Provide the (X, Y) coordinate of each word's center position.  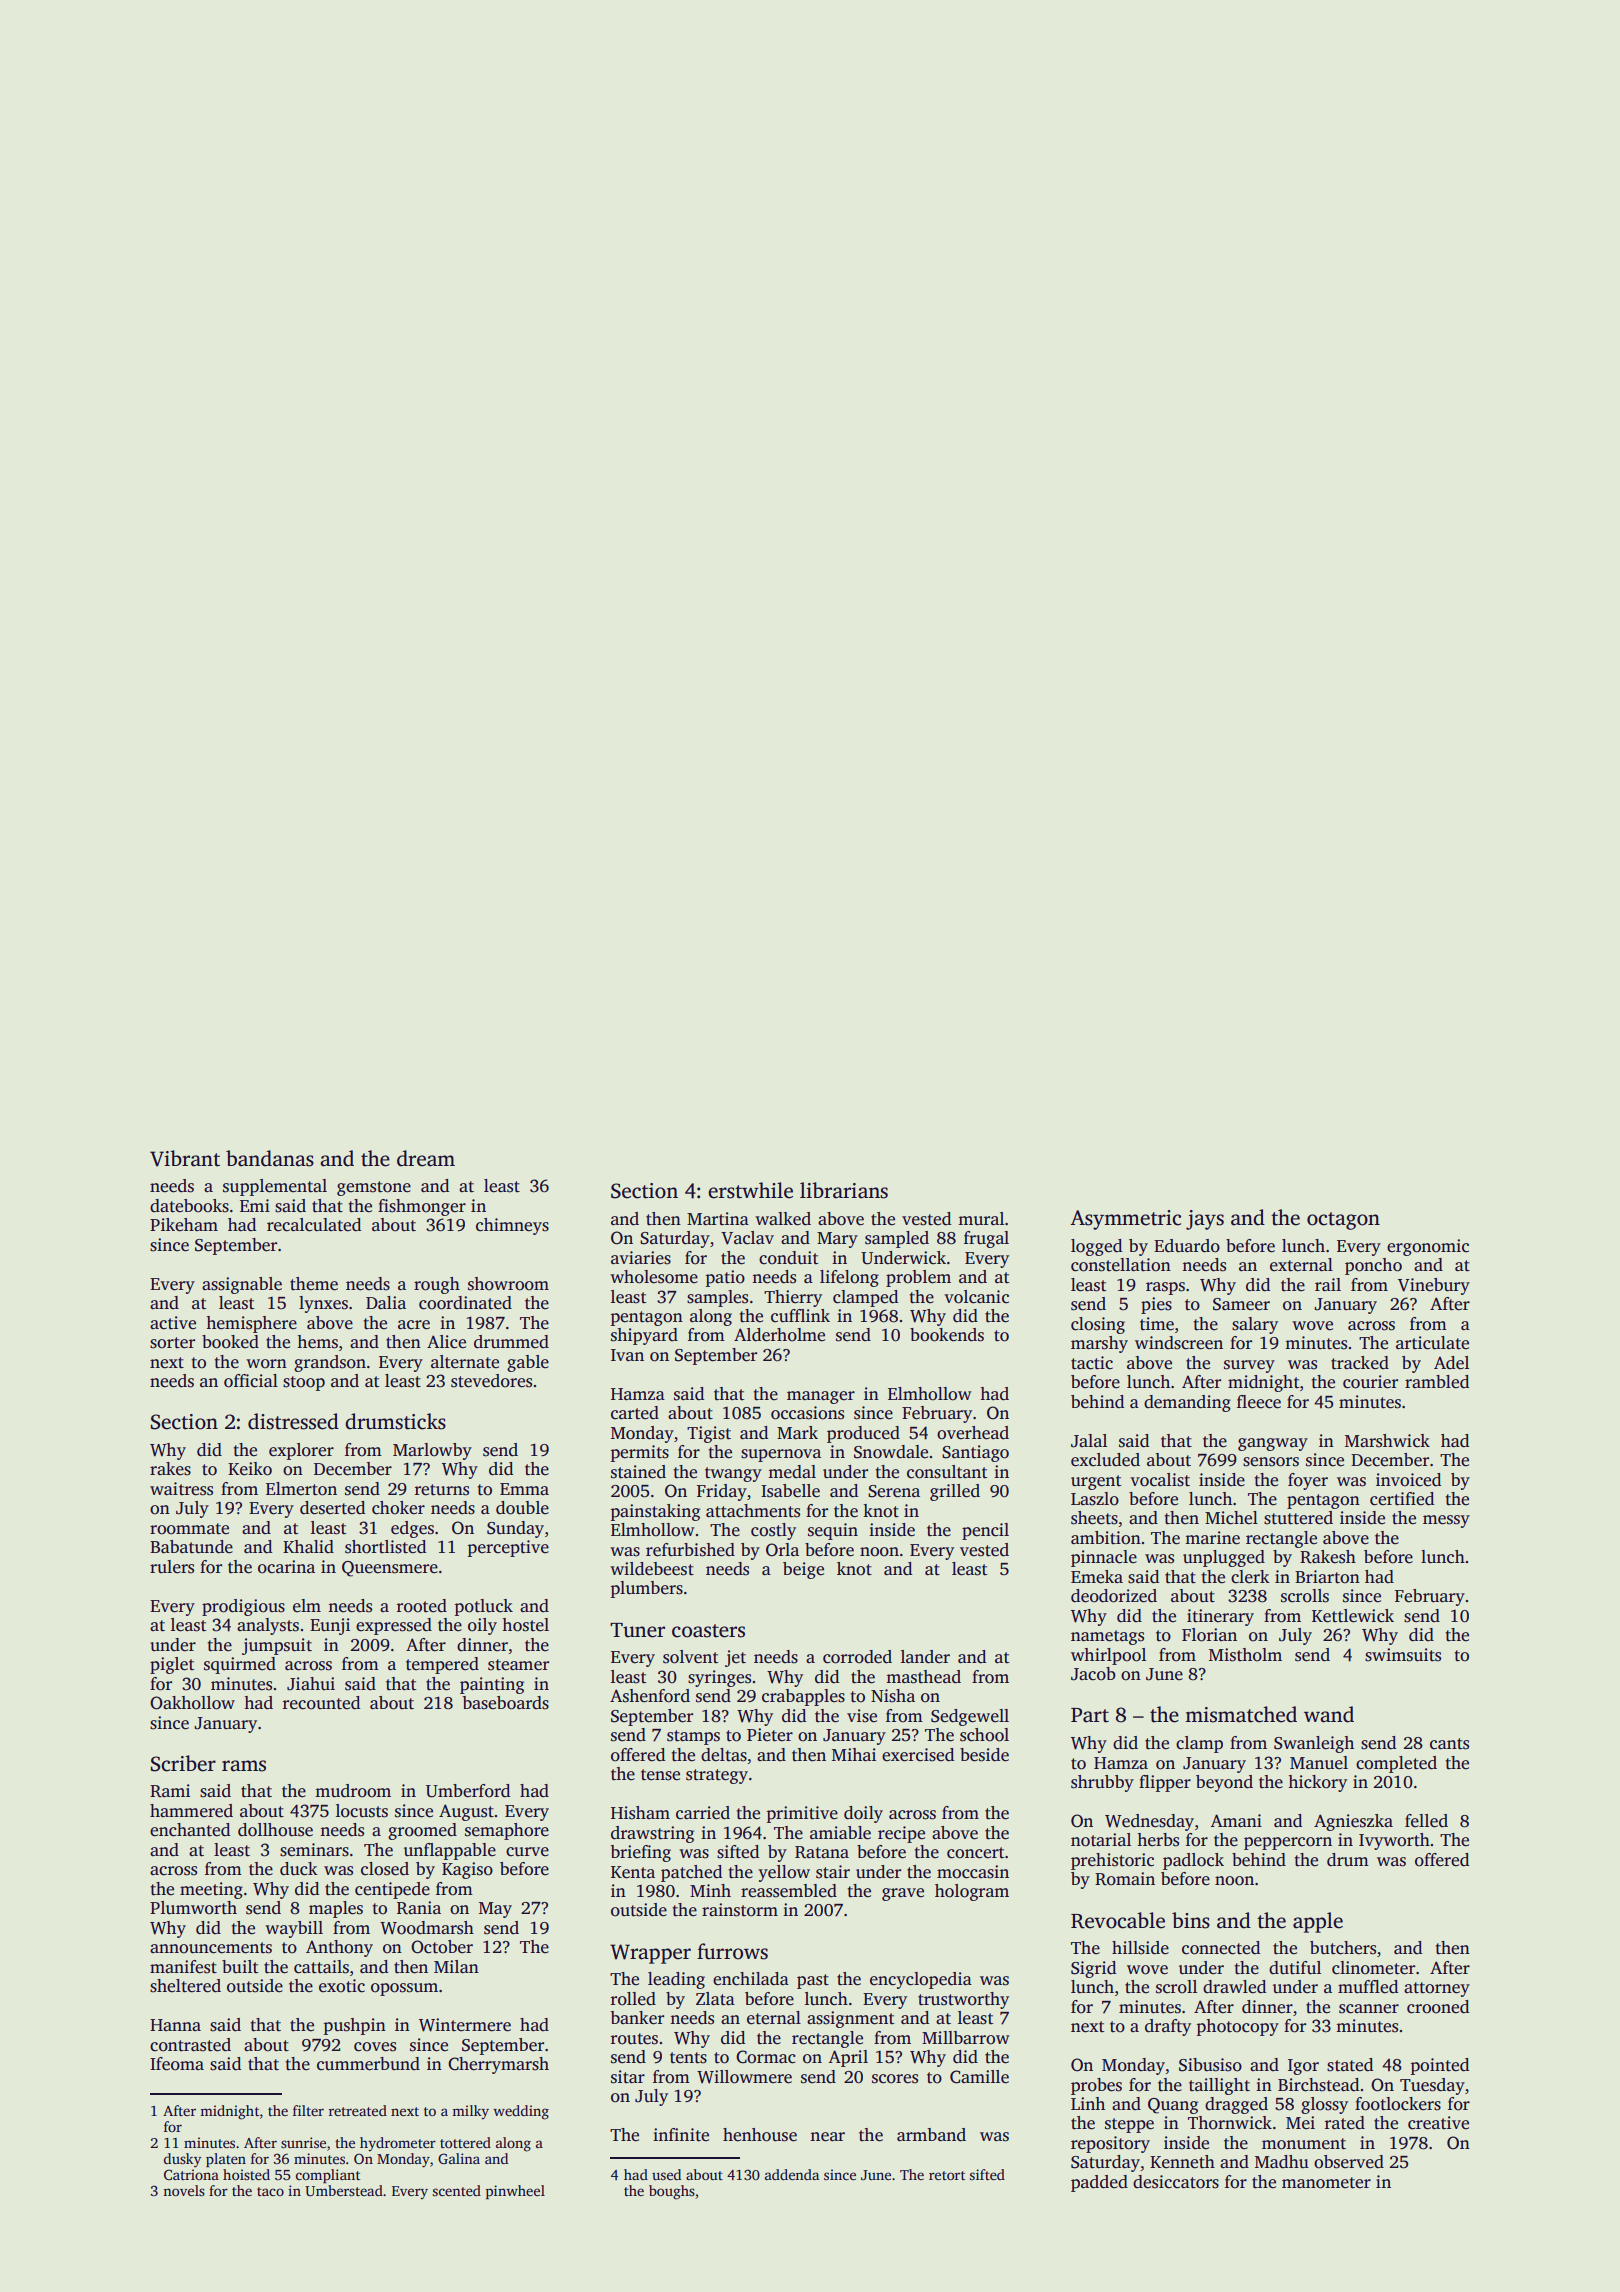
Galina (459, 2158)
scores (895, 2079)
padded (1099, 2183)
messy (1446, 1521)
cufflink (800, 1316)
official (251, 1381)
